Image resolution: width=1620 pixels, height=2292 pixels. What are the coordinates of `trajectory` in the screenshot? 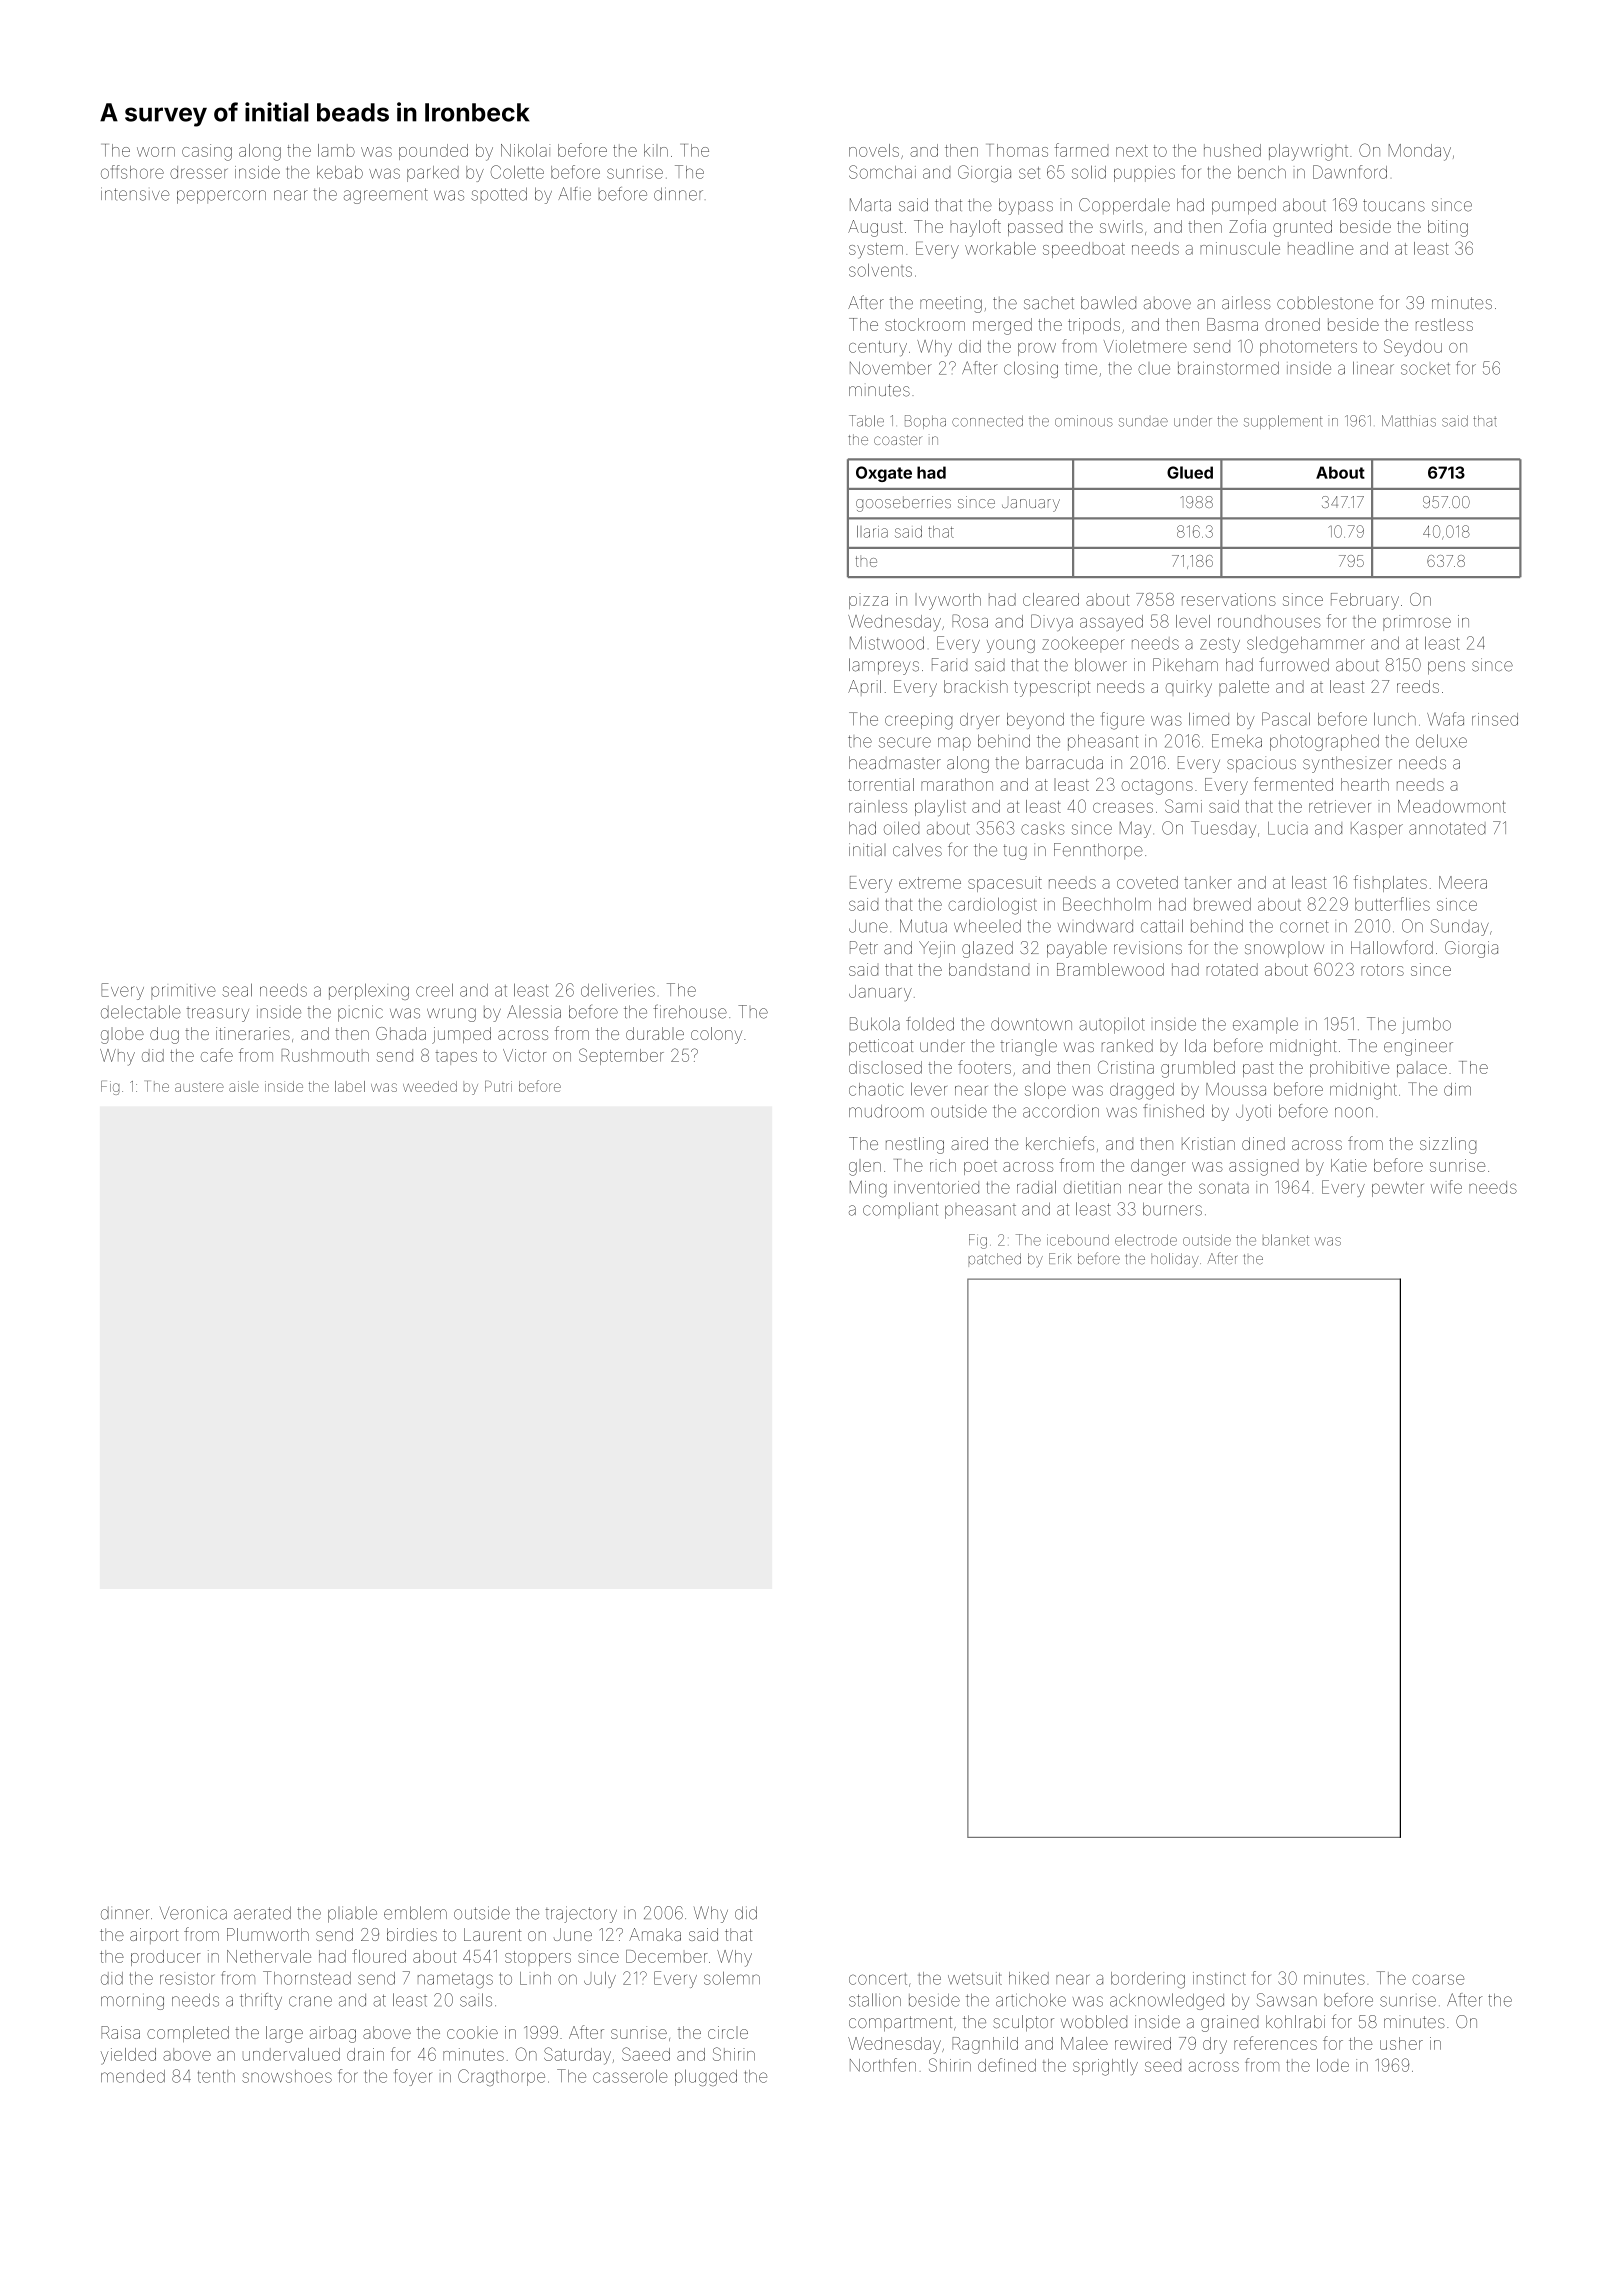 It's located at (581, 1914).
